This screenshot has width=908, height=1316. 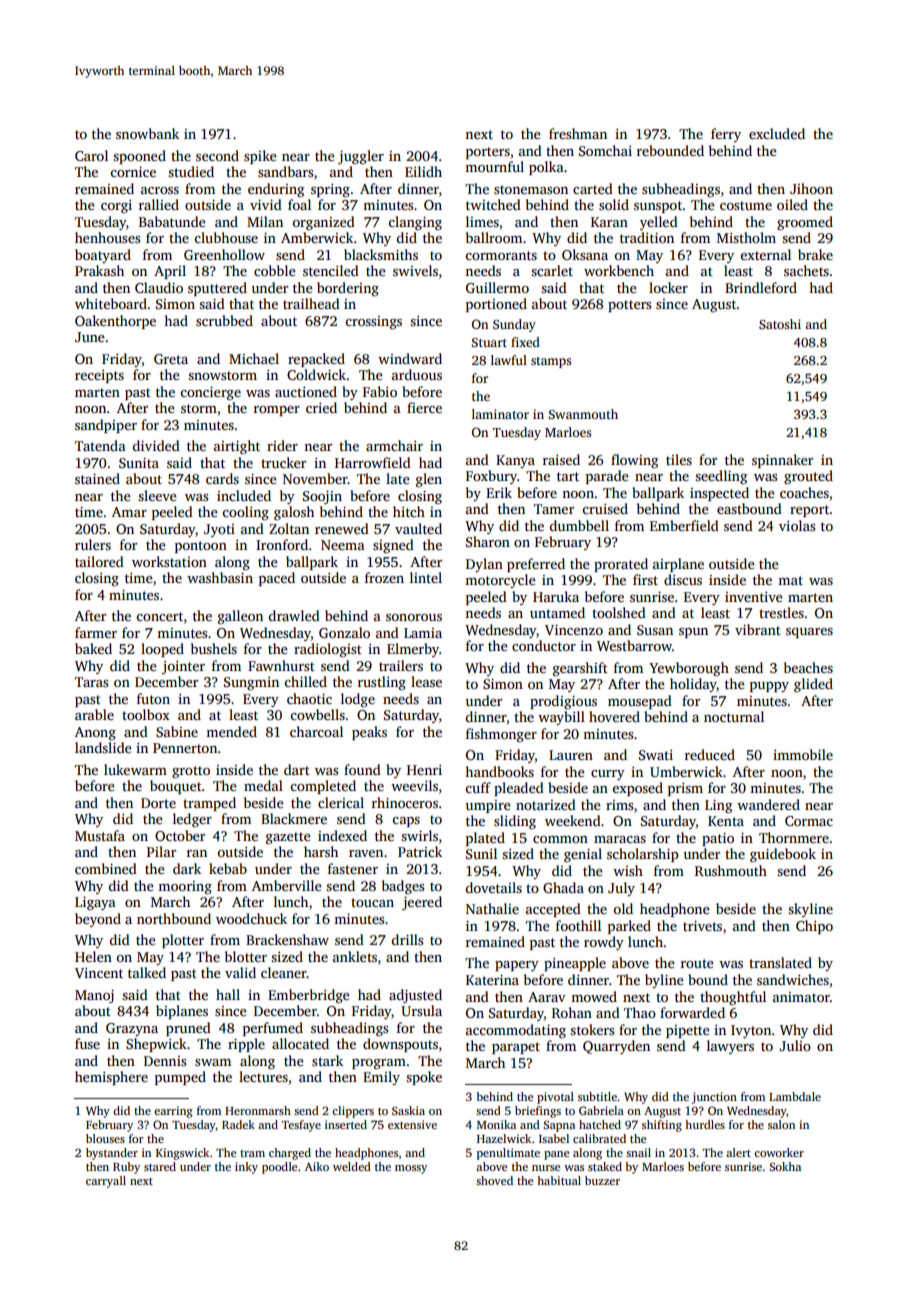 I want to click on Heronmarsh, so click(x=258, y=1110).
